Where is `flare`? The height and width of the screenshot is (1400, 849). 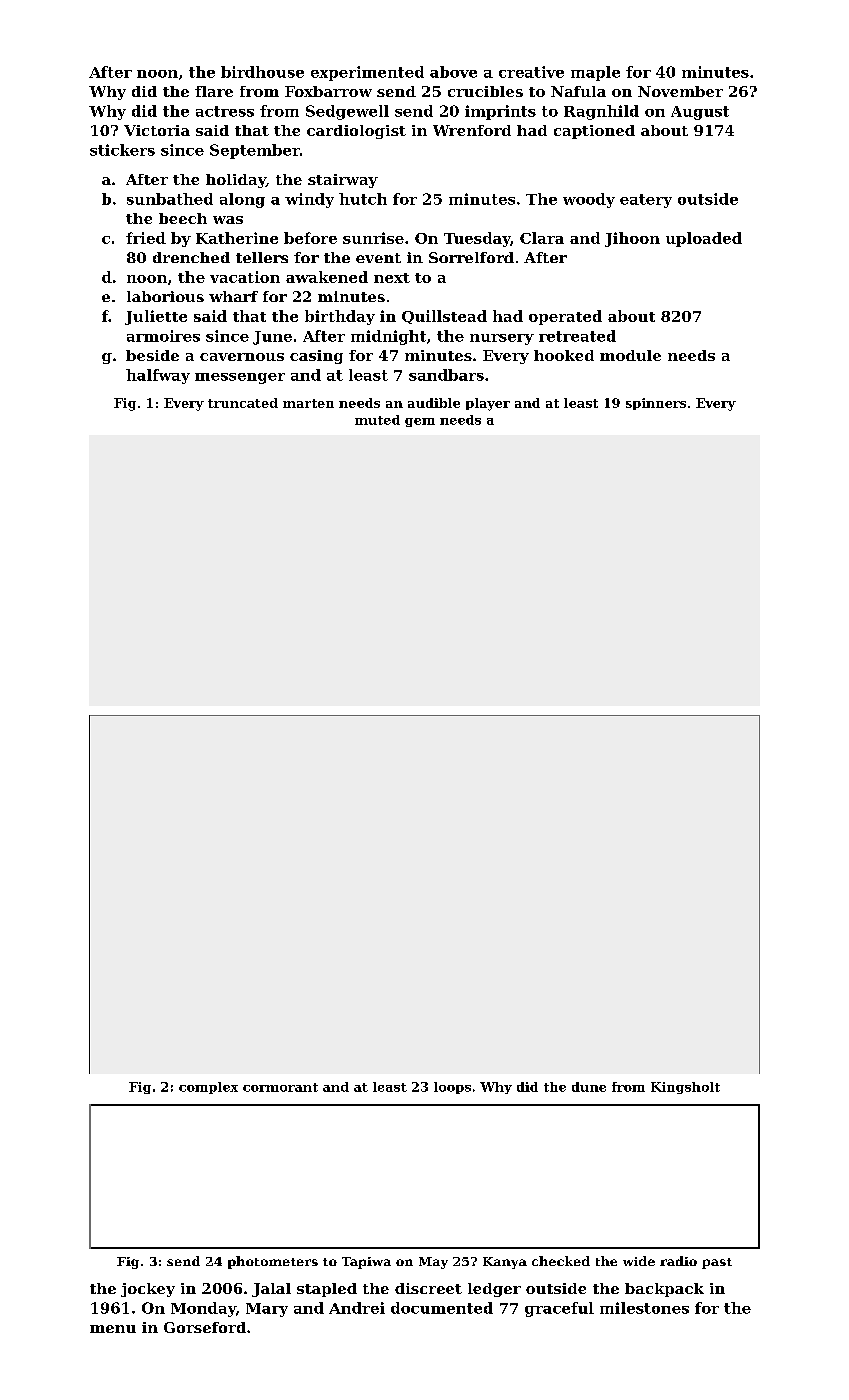
flare is located at coordinates (214, 91).
